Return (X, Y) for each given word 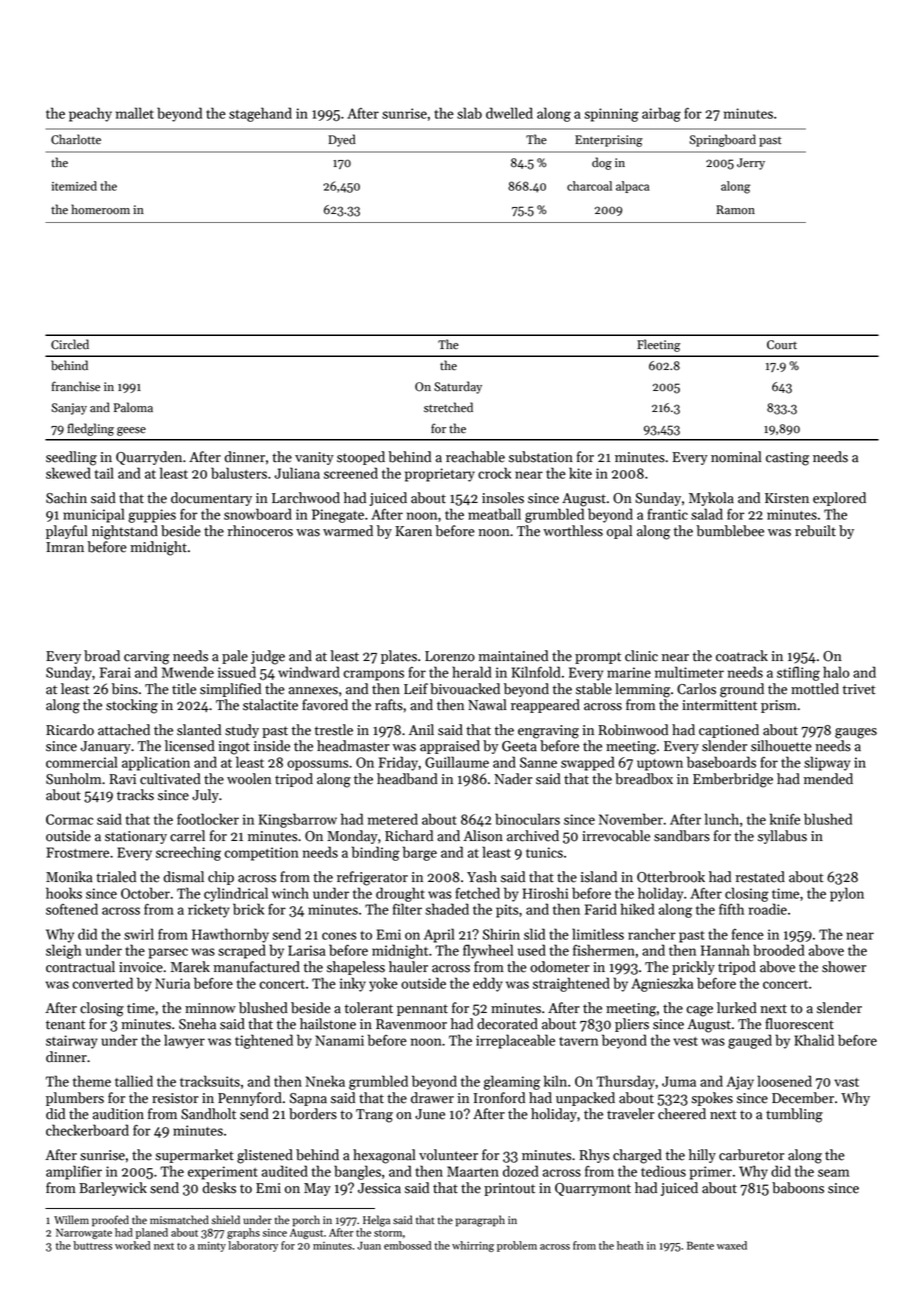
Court (782, 345)
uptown (660, 765)
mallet (135, 113)
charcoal (589, 186)
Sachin (66, 498)
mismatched (179, 1220)
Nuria (172, 983)
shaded (447, 909)
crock (494, 473)
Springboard (722, 140)
